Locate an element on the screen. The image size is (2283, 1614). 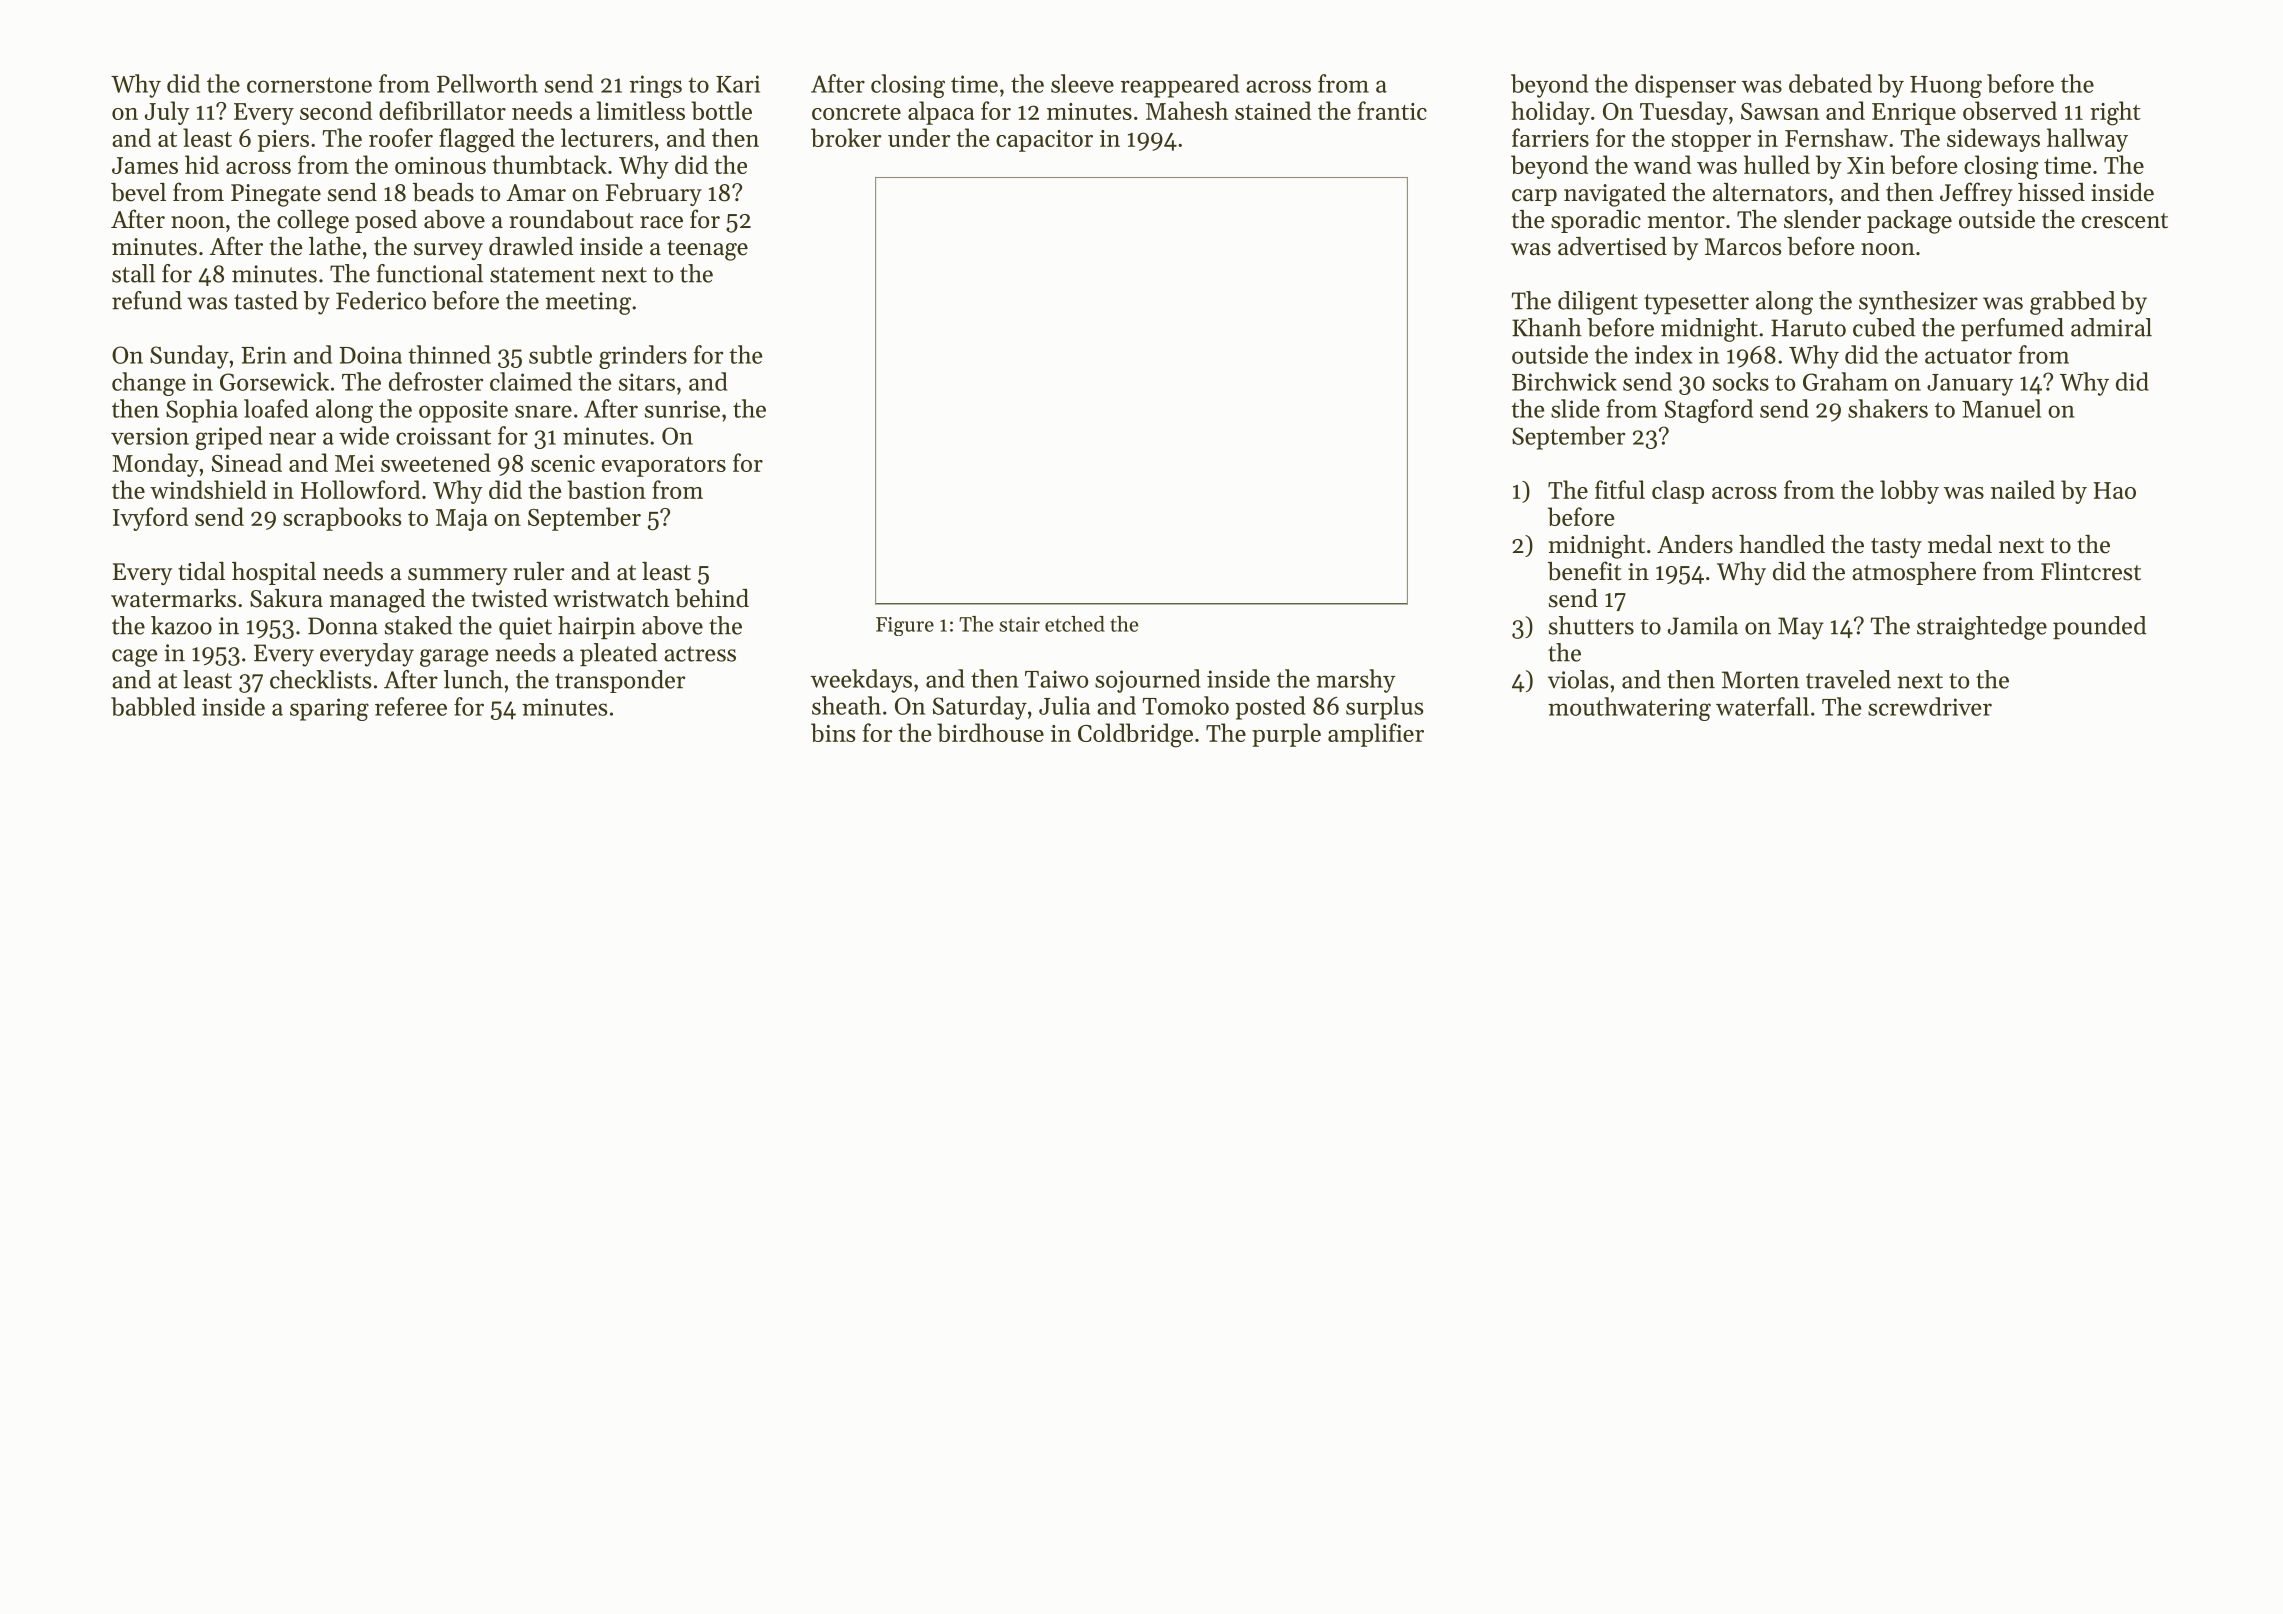
dispenser is located at coordinates (1685, 86).
